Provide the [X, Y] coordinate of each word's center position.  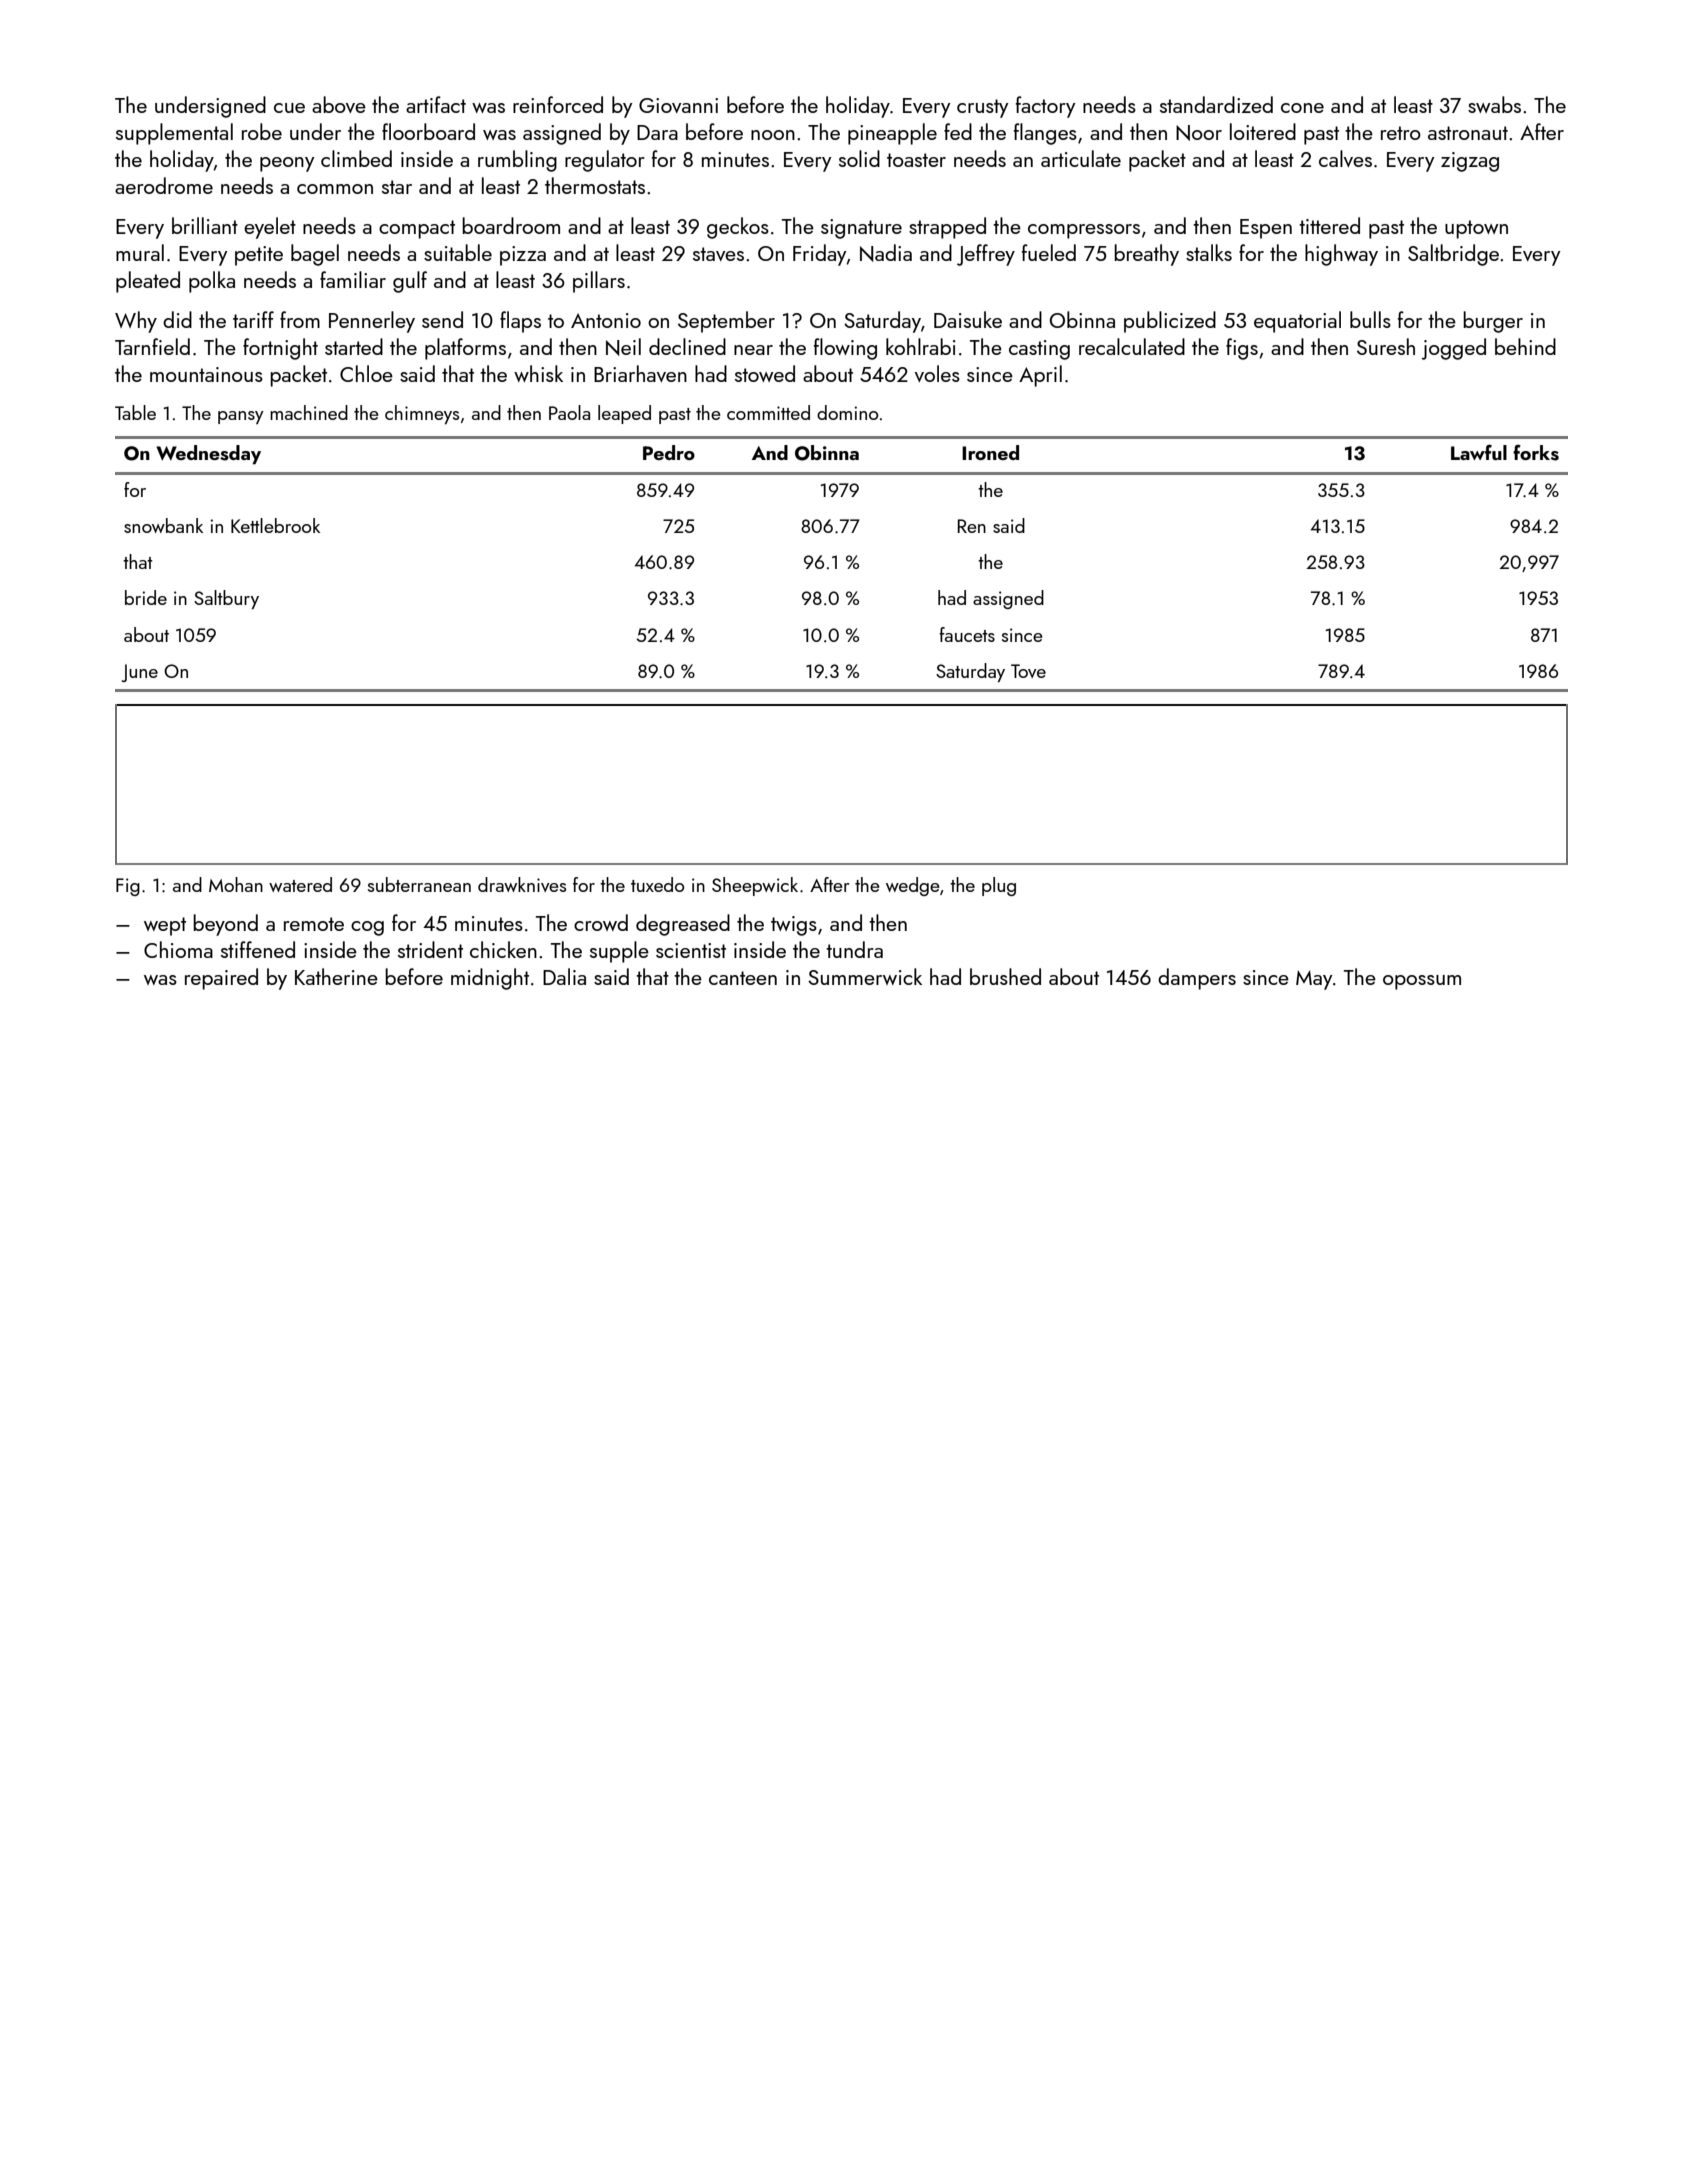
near [753, 350]
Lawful [1479, 452]
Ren [972, 526]
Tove [1028, 671]
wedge [912, 886]
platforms [465, 349]
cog [367, 928]
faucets [967, 634]
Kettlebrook [275, 525]
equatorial [1297, 322]
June [139, 673]
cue [289, 108]
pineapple [892, 134]
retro [1401, 133]
